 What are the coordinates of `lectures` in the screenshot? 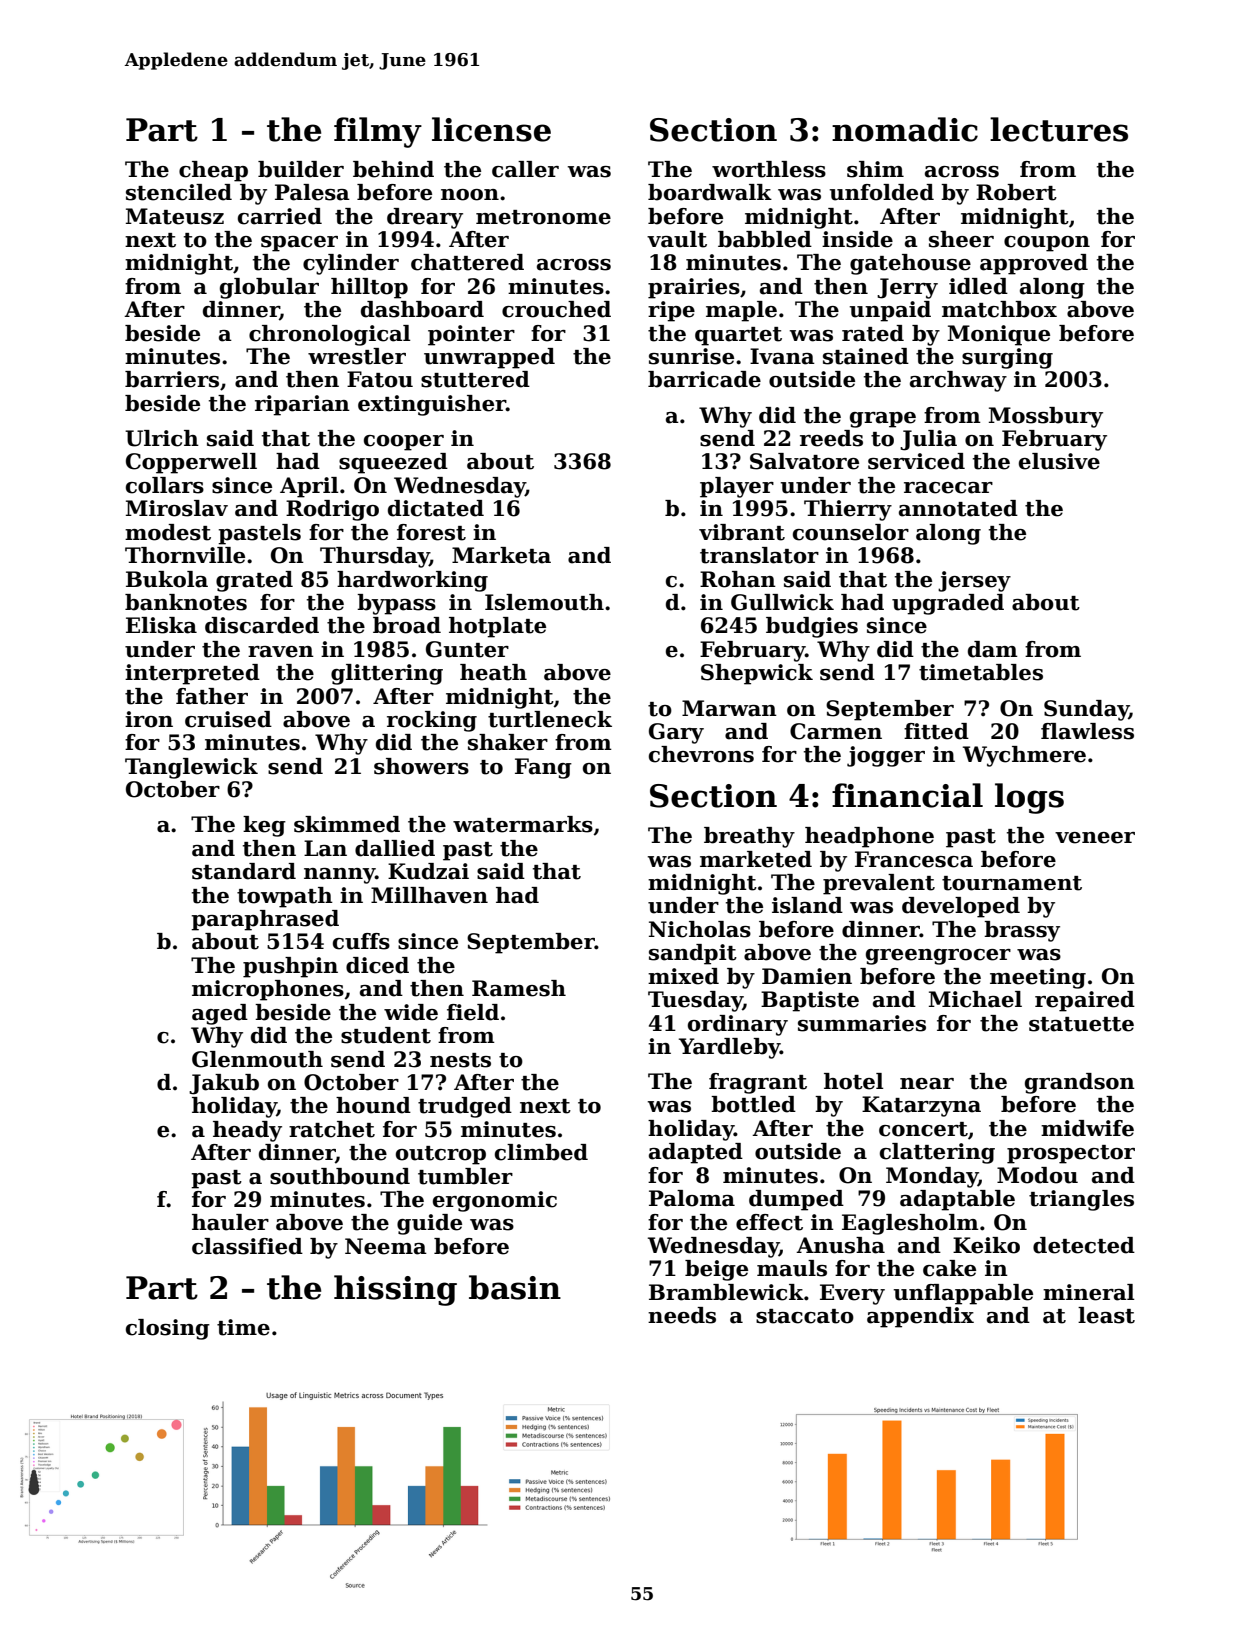 It's located at (1059, 129).
